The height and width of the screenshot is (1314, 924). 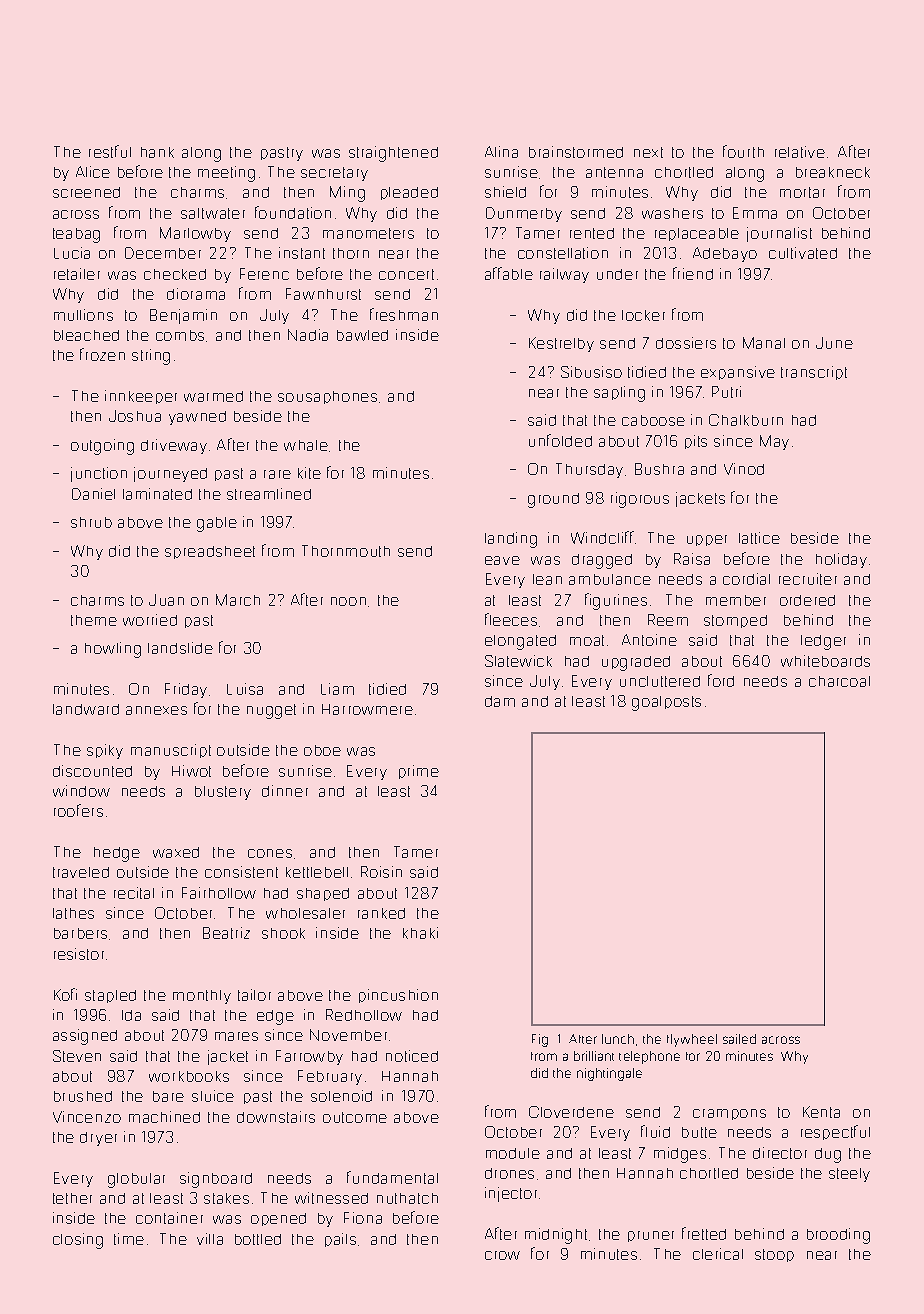 What do you see at coordinates (802, 192) in the screenshot?
I see `mortar` at bounding box center [802, 192].
